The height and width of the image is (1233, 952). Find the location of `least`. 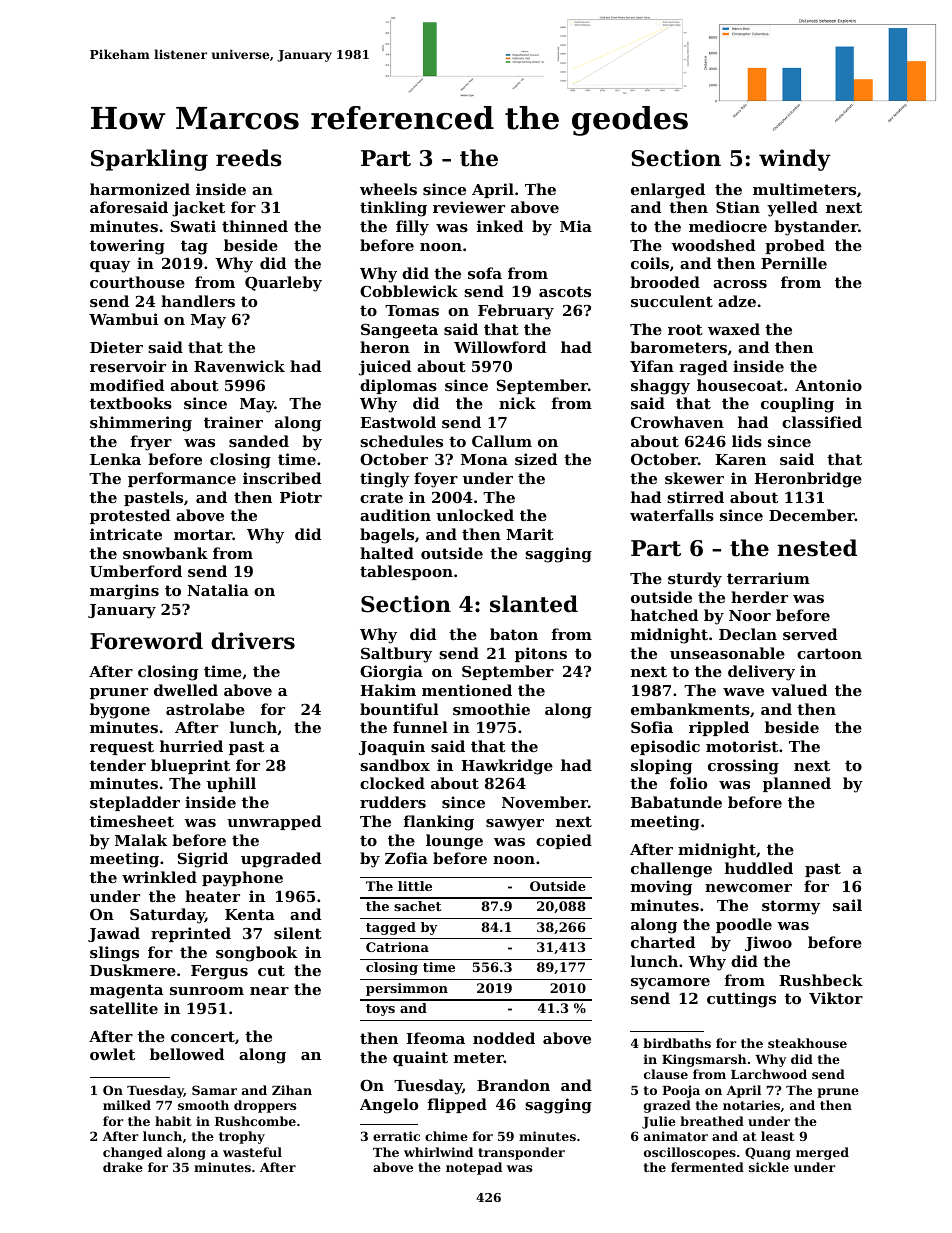

least is located at coordinates (778, 1136).
